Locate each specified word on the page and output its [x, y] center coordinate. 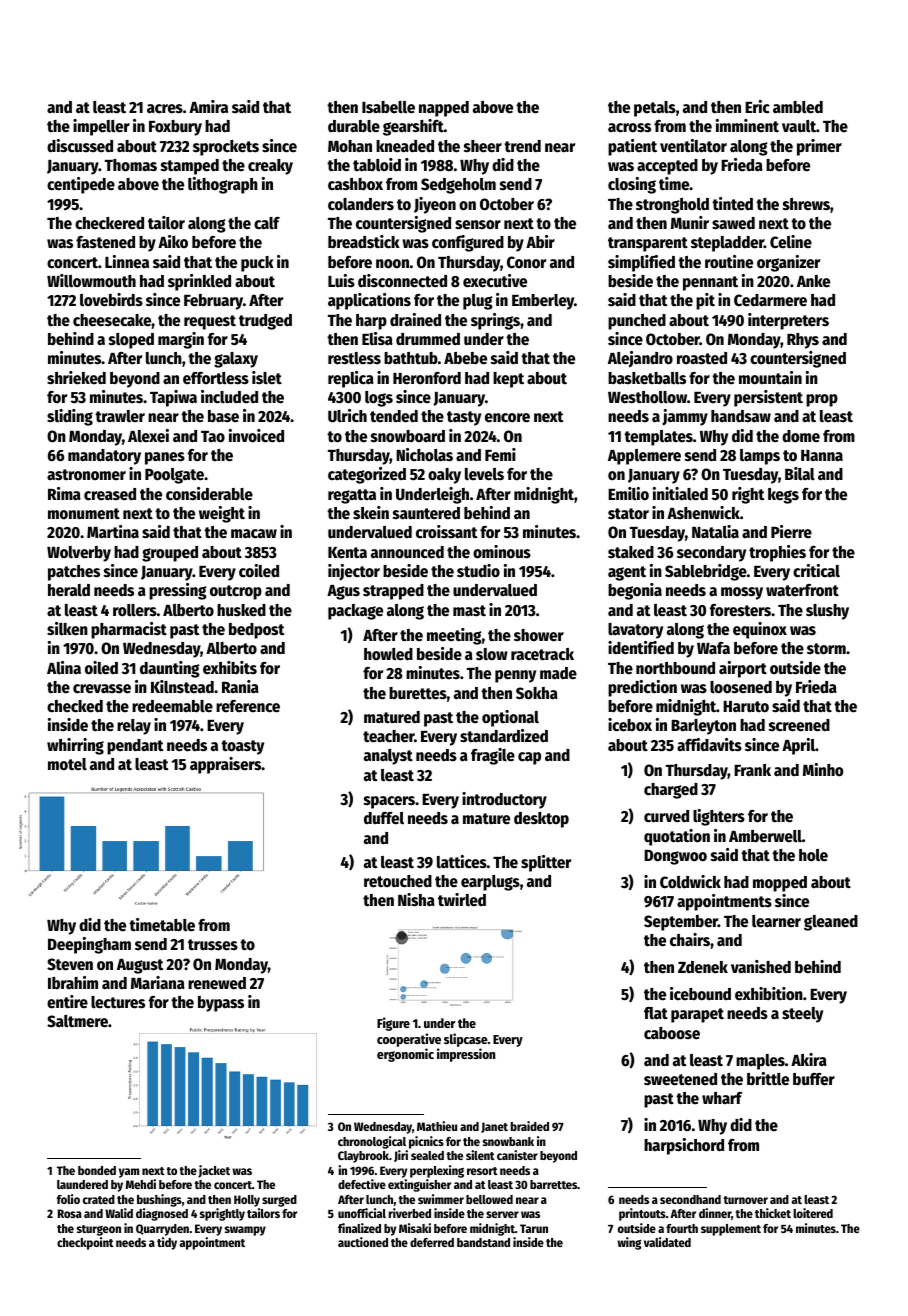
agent [627, 573]
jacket [214, 1171]
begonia [635, 591]
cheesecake [112, 320]
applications [369, 301]
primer [819, 147]
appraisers [226, 765]
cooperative [409, 1040]
